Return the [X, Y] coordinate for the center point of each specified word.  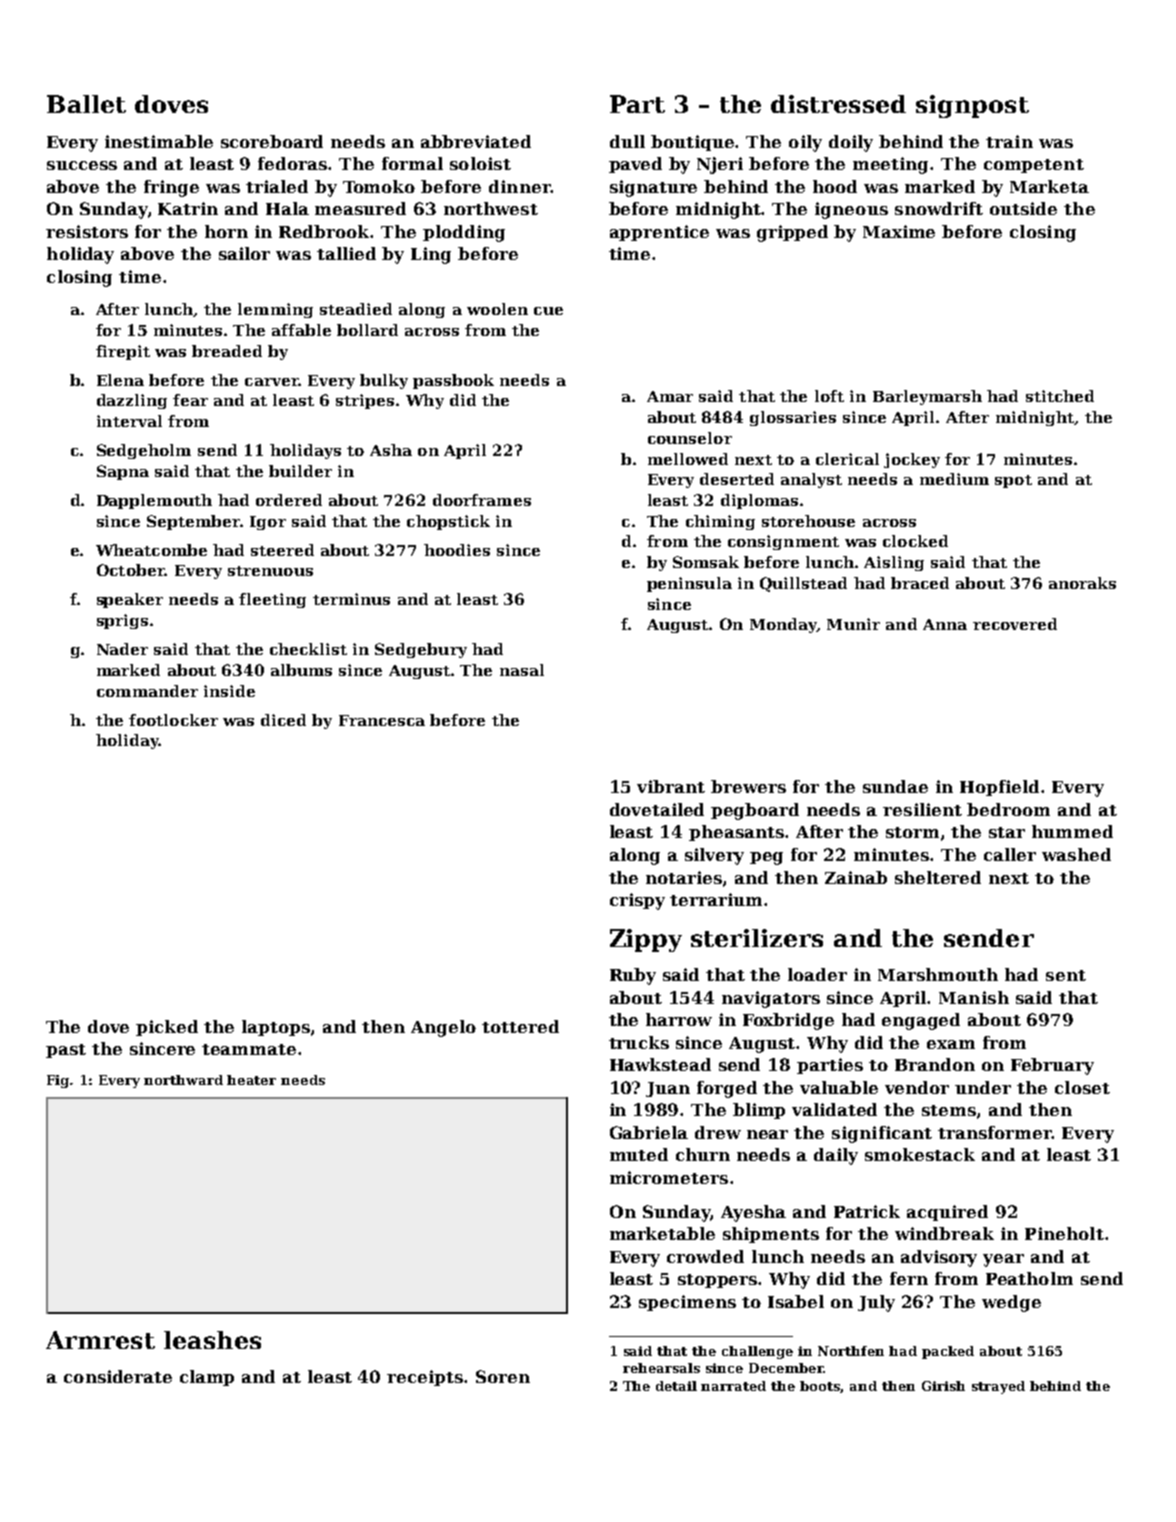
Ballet [86, 104]
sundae [895, 786]
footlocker [173, 720]
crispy [637, 901]
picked [167, 1028]
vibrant [671, 786]
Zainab [856, 877]
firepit [123, 352]
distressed [838, 104]
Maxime [899, 231]
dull [627, 141]
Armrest [100, 1340]
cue [548, 311]
